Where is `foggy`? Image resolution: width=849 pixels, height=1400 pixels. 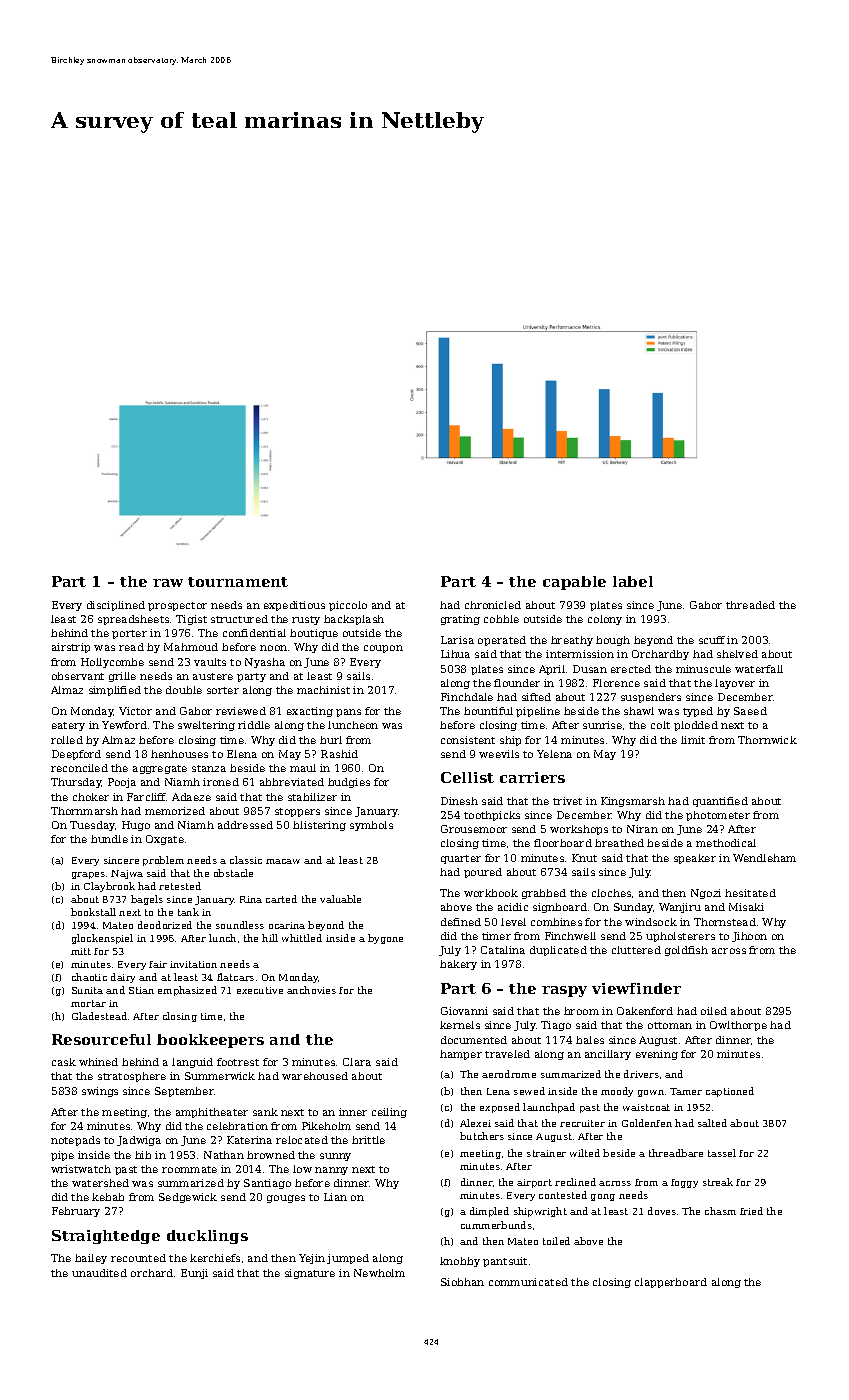 foggy is located at coordinates (684, 1183).
